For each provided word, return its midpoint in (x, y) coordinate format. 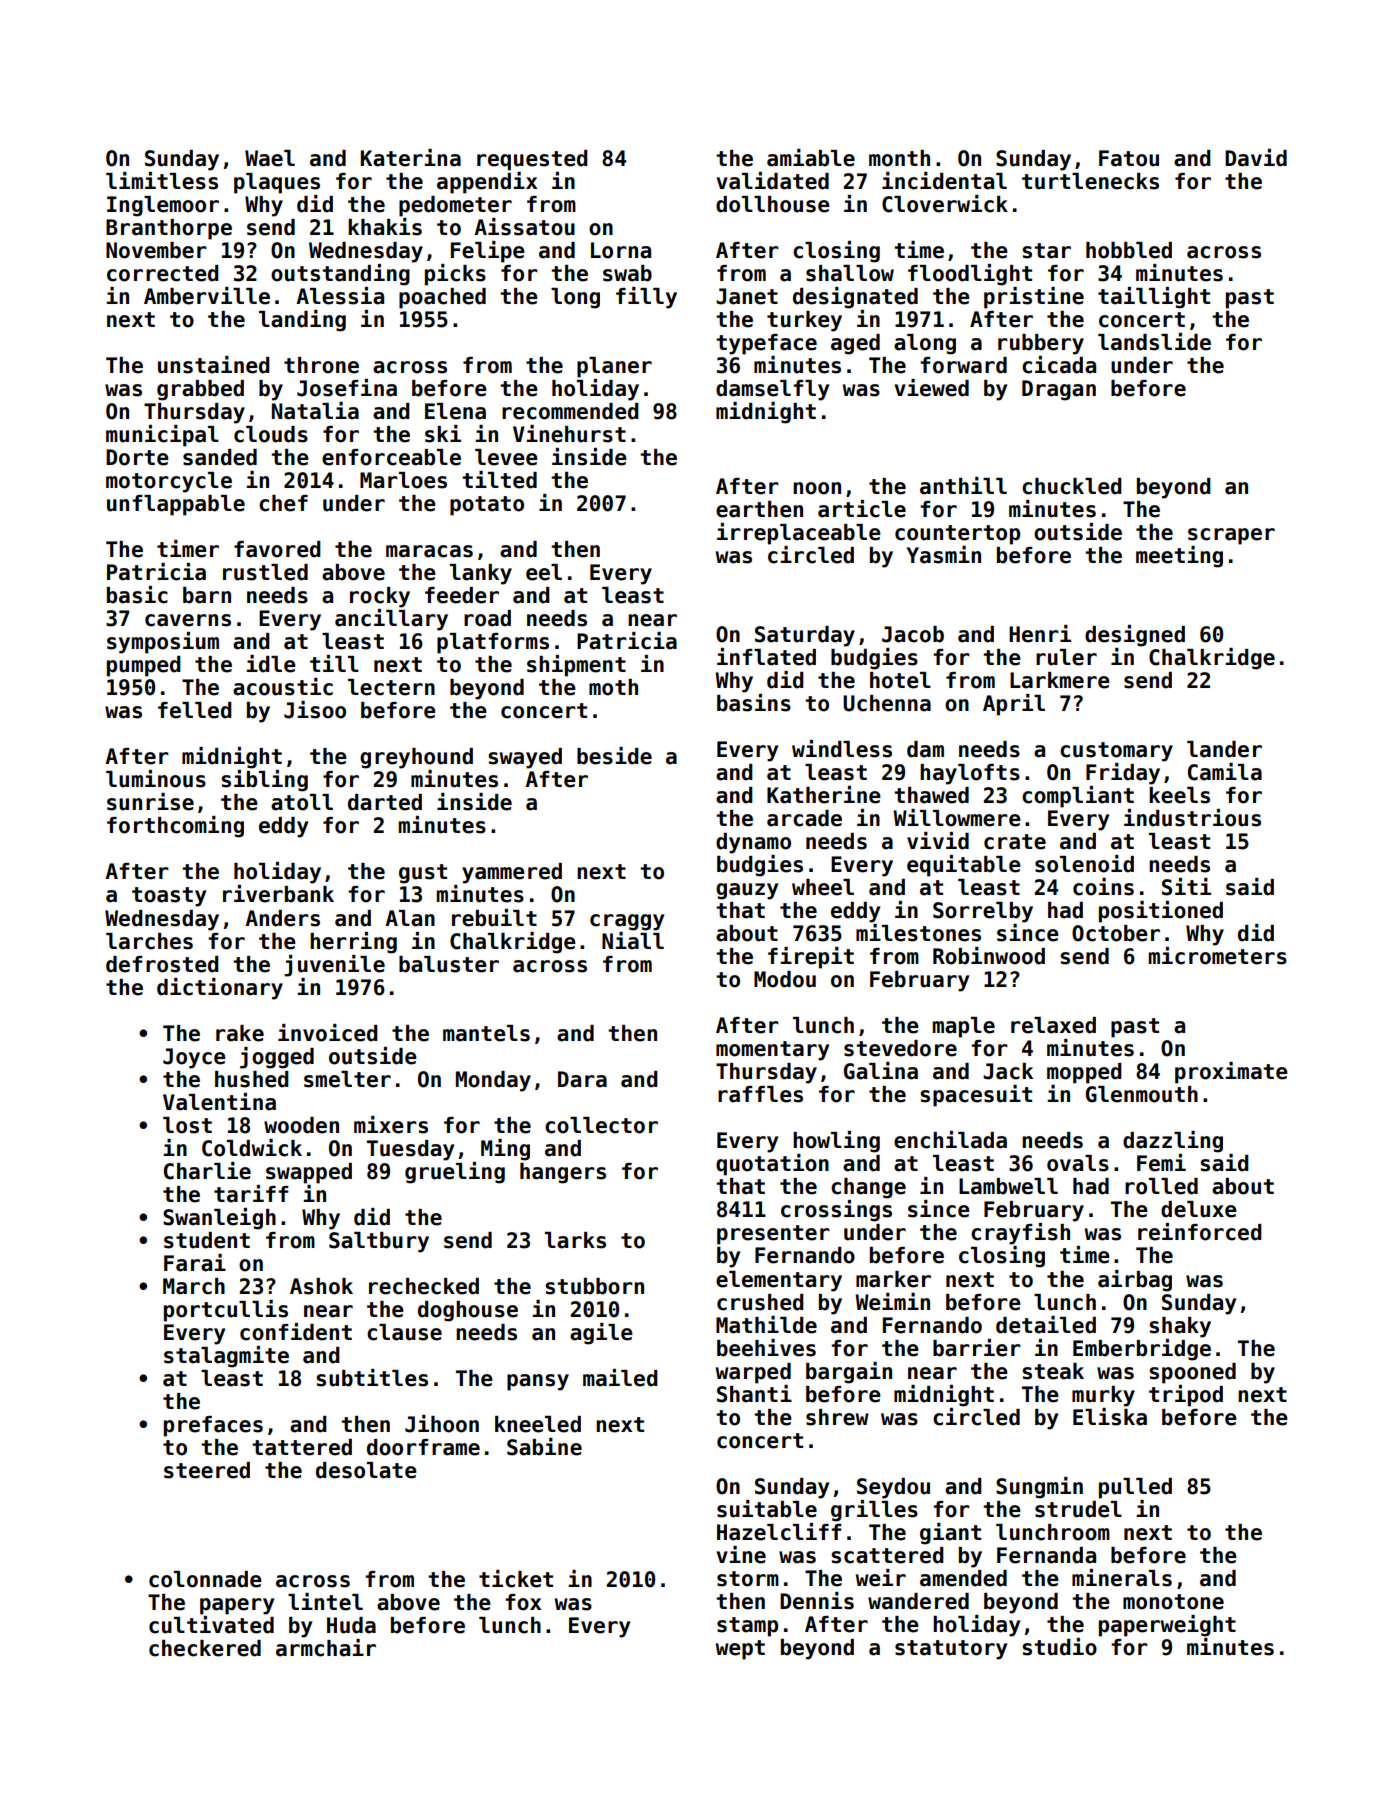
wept (740, 1650)
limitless (162, 181)
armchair (326, 1648)
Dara (582, 1079)
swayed (525, 758)
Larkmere (1060, 680)
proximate (1231, 1073)
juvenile (334, 966)
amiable (811, 158)
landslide (1154, 342)
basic (137, 595)
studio (1059, 1647)
